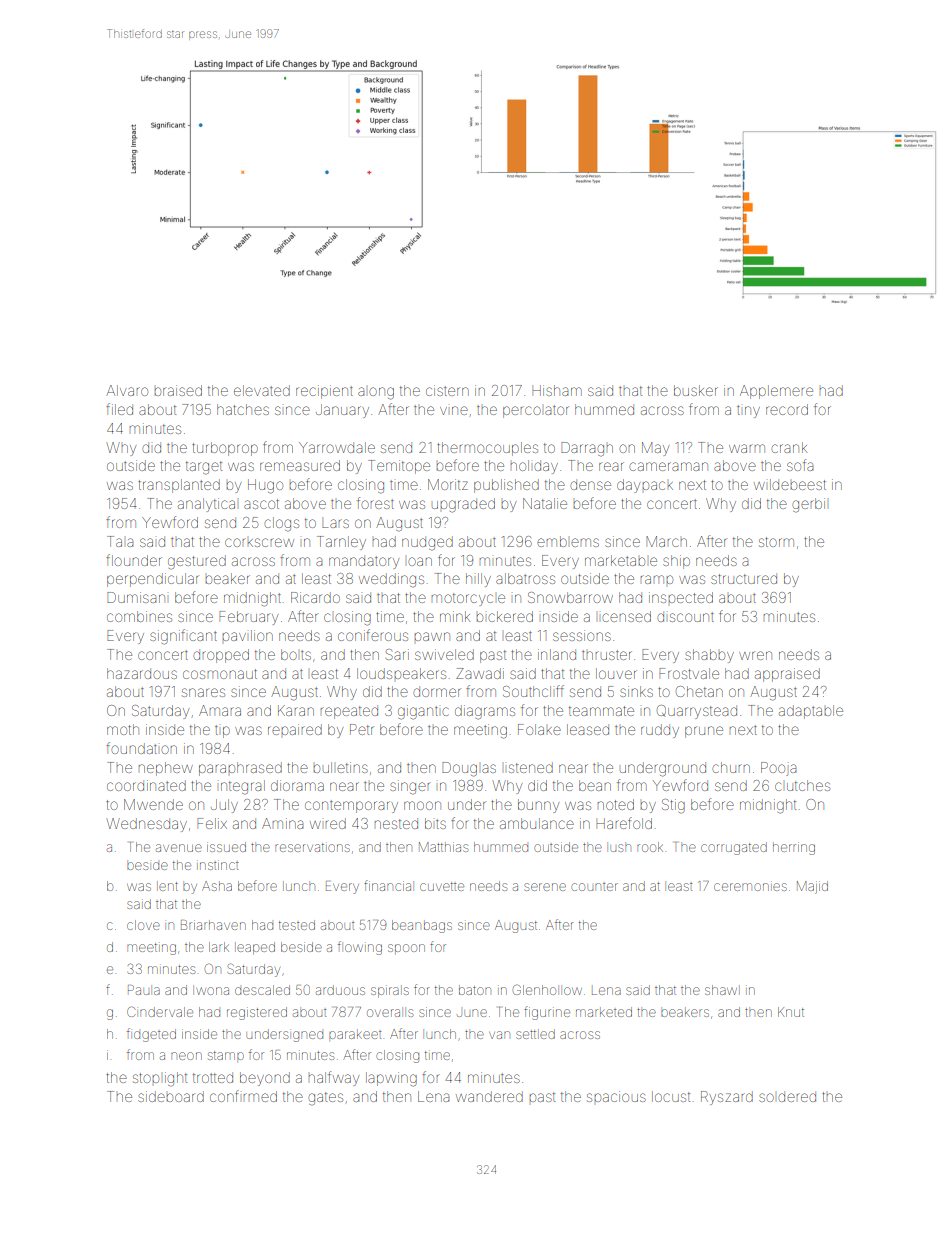 This page has width=952, height=1233. I want to click on Hisham, so click(557, 390).
